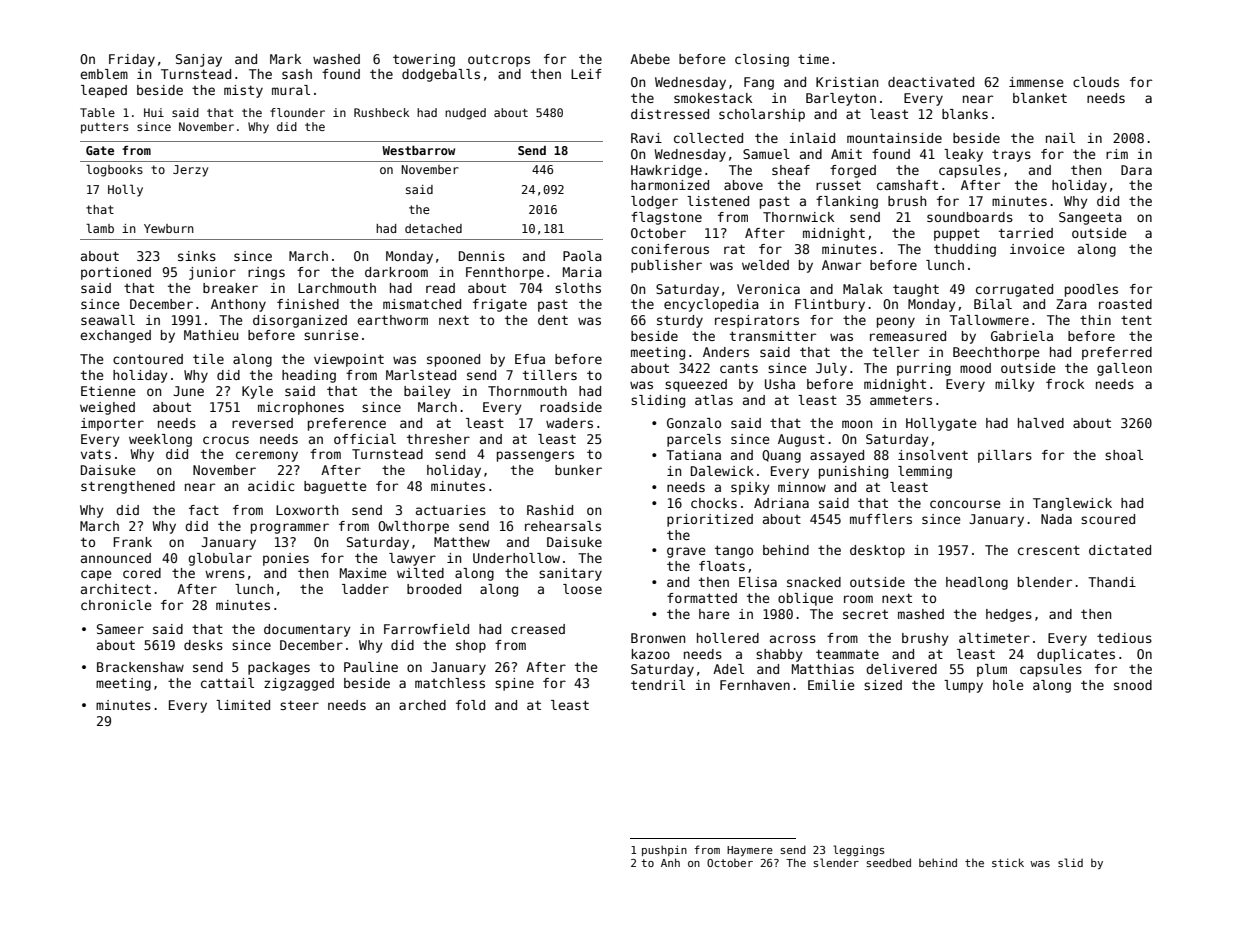 The height and width of the screenshot is (952, 1233). What do you see at coordinates (426, 629) in the screenshot?
I see `Farrowfield` at bounding box center [426, 629].
